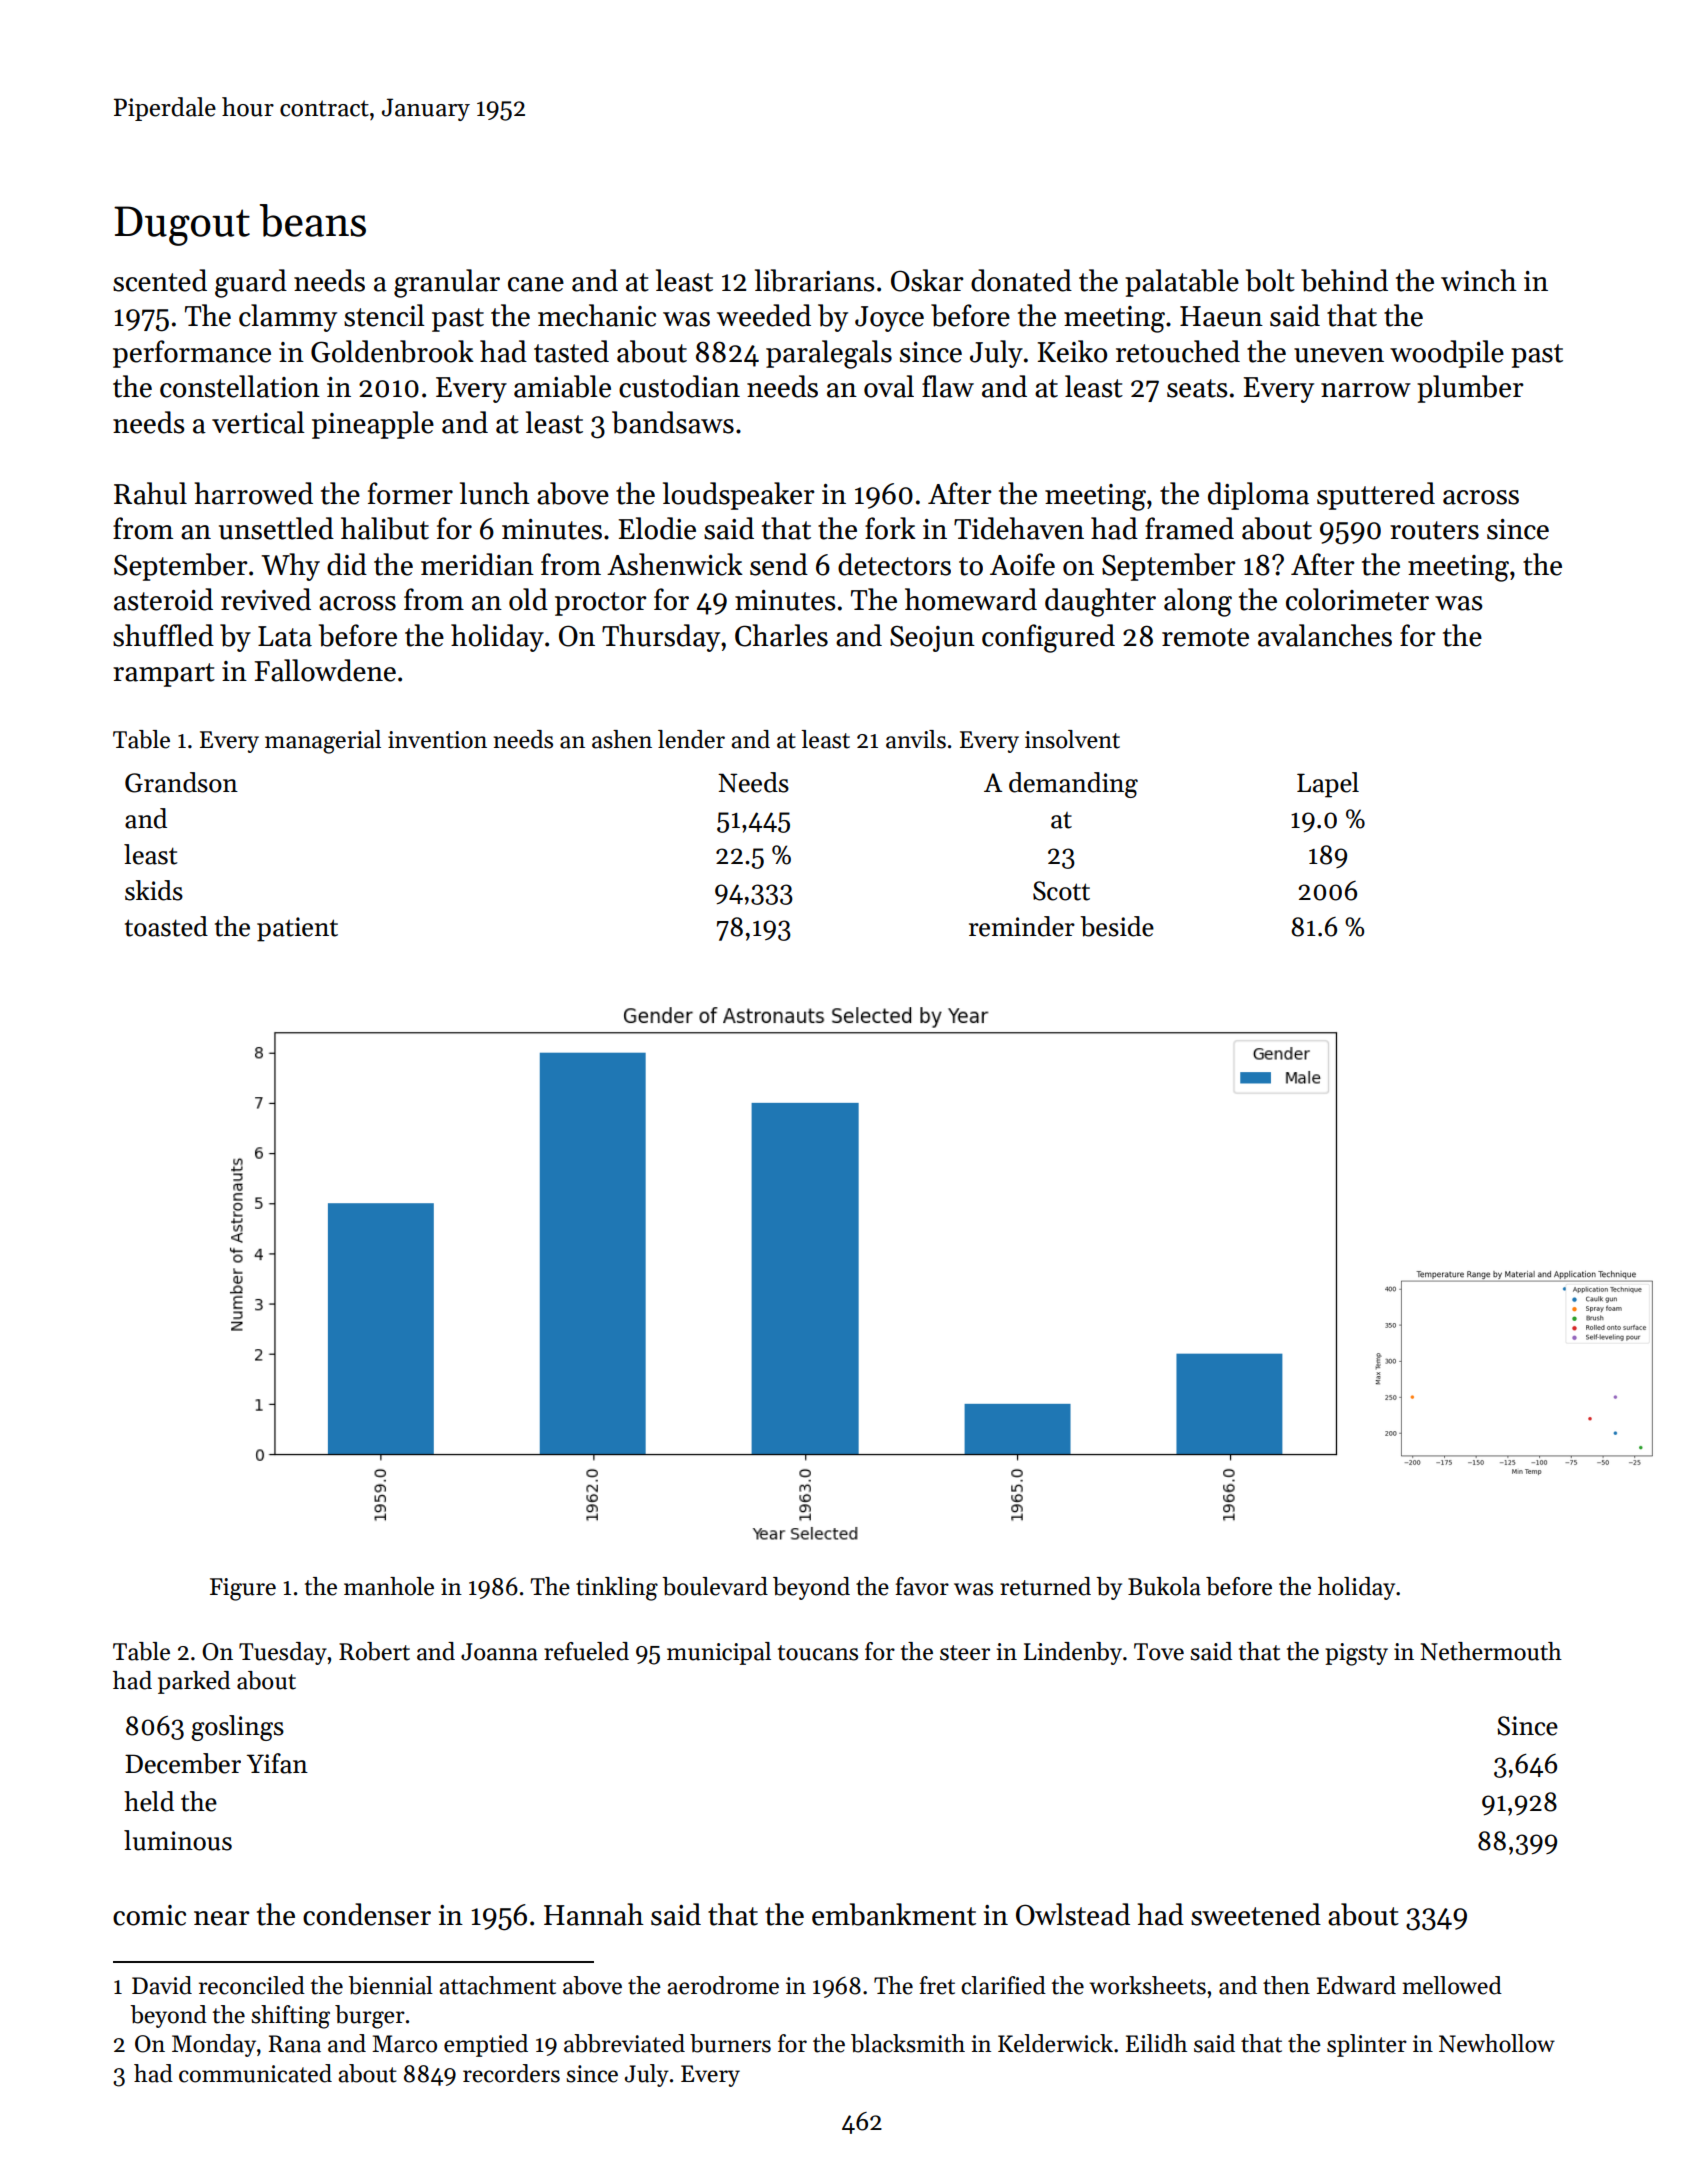 This image has width=1683, height=2178. Describe the element at coordinates (149, 1915) in the image. I see `comic` at that location.
